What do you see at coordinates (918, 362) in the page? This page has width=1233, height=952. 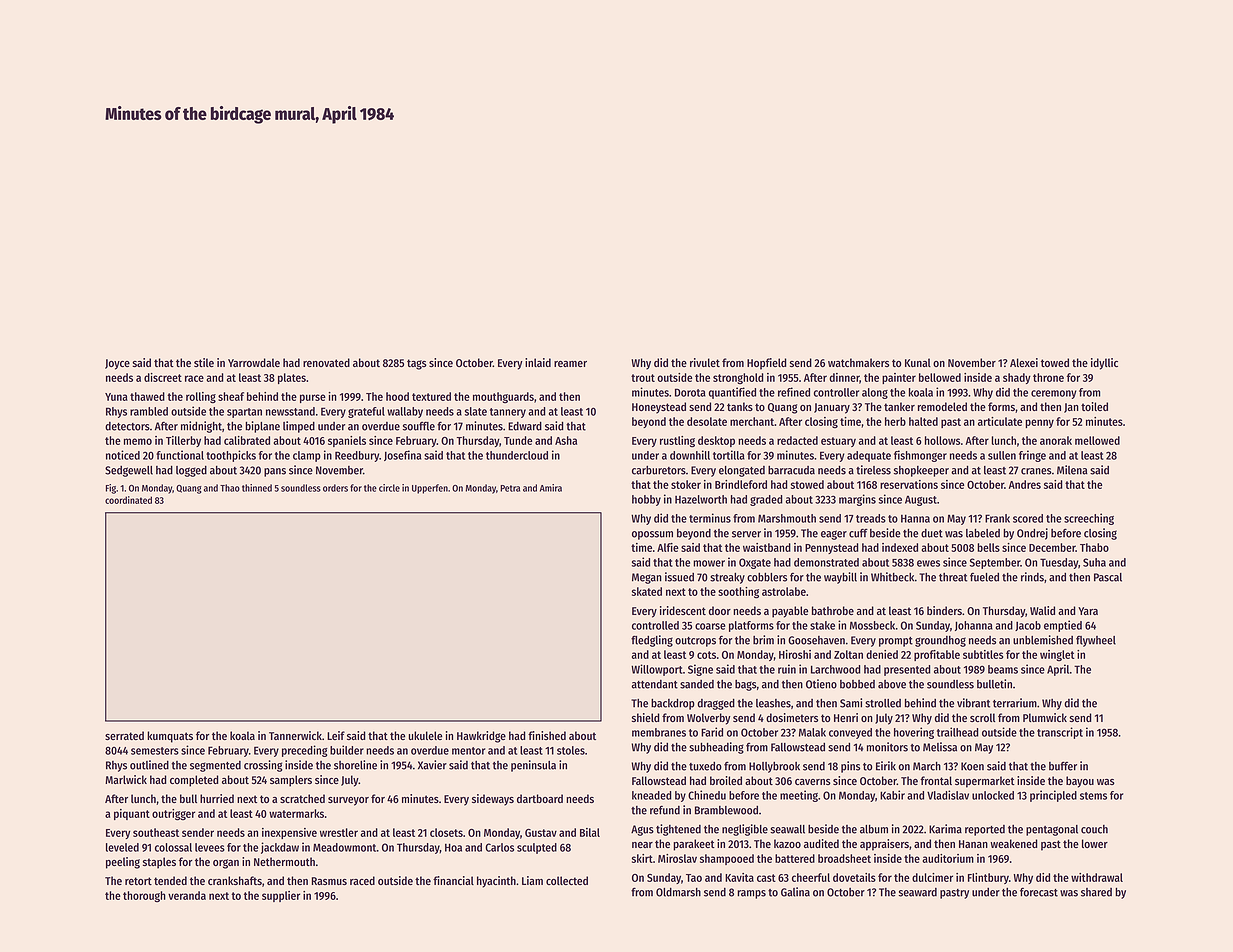 I see `Kunal` at bounding box center [918, 362].
